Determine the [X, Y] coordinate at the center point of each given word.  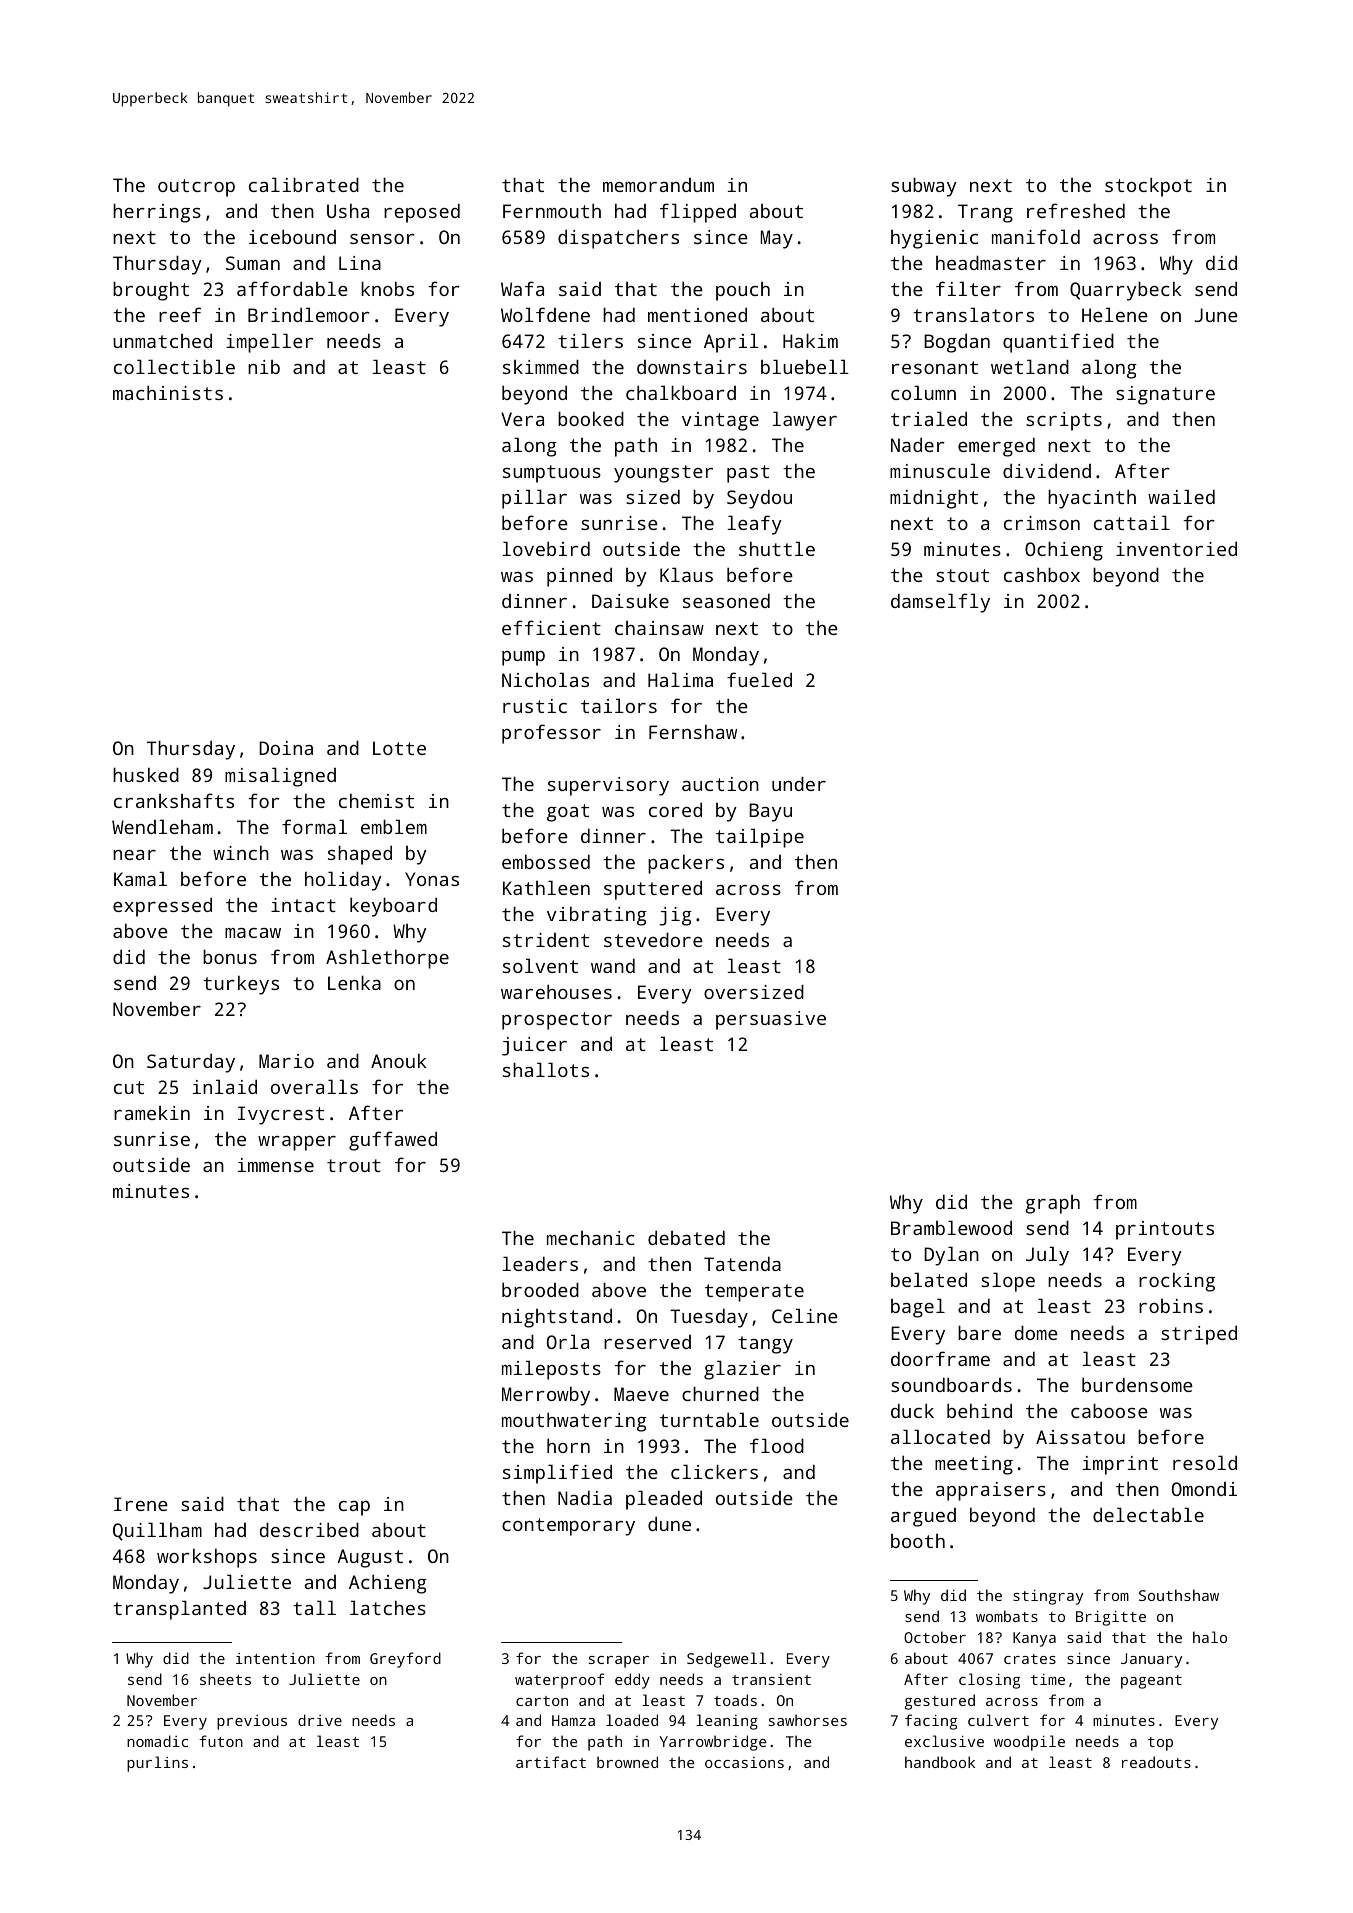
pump [523, 658]
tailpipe [760, 838]
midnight [934, 499]
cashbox [1042, 574]
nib [264, 367]
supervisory [608, 786]
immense [276, 1165]
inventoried [1176, 548]
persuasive [771, 1020]
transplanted [179, 1610]
